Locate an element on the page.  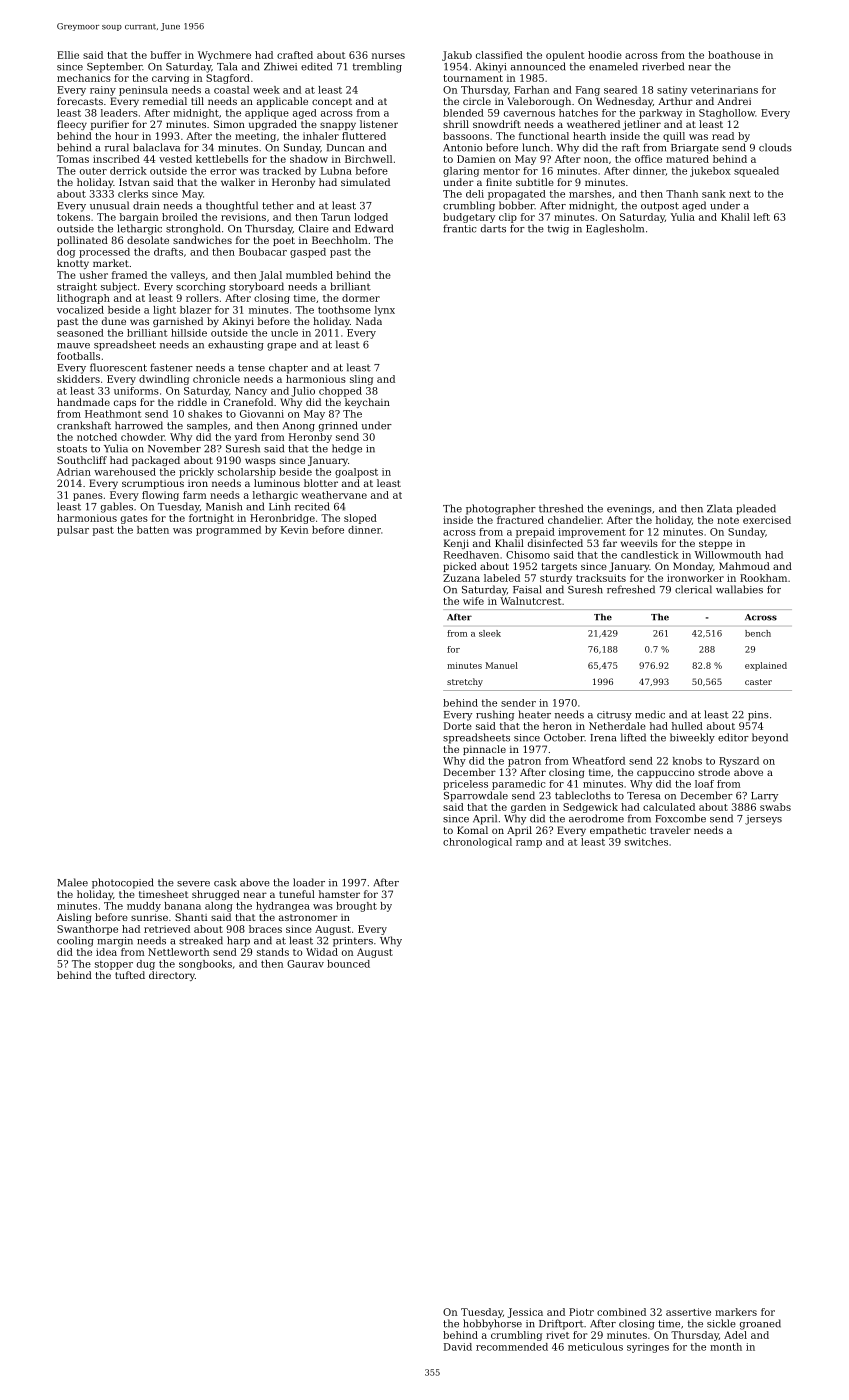
Gaurav is located at coordinates (305, 964).
